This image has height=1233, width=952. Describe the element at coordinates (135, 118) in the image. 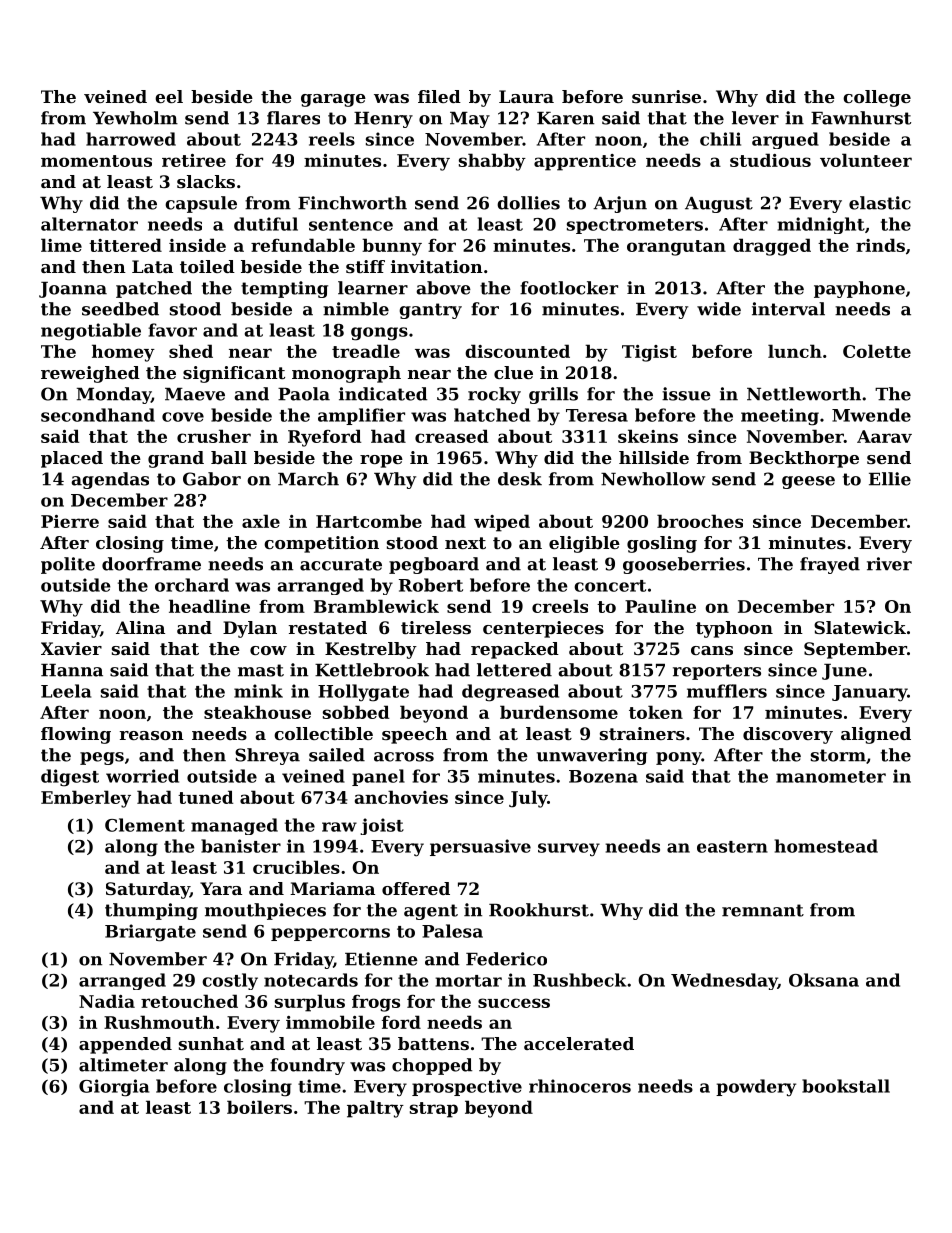

I see `Yewholm` at that location.
